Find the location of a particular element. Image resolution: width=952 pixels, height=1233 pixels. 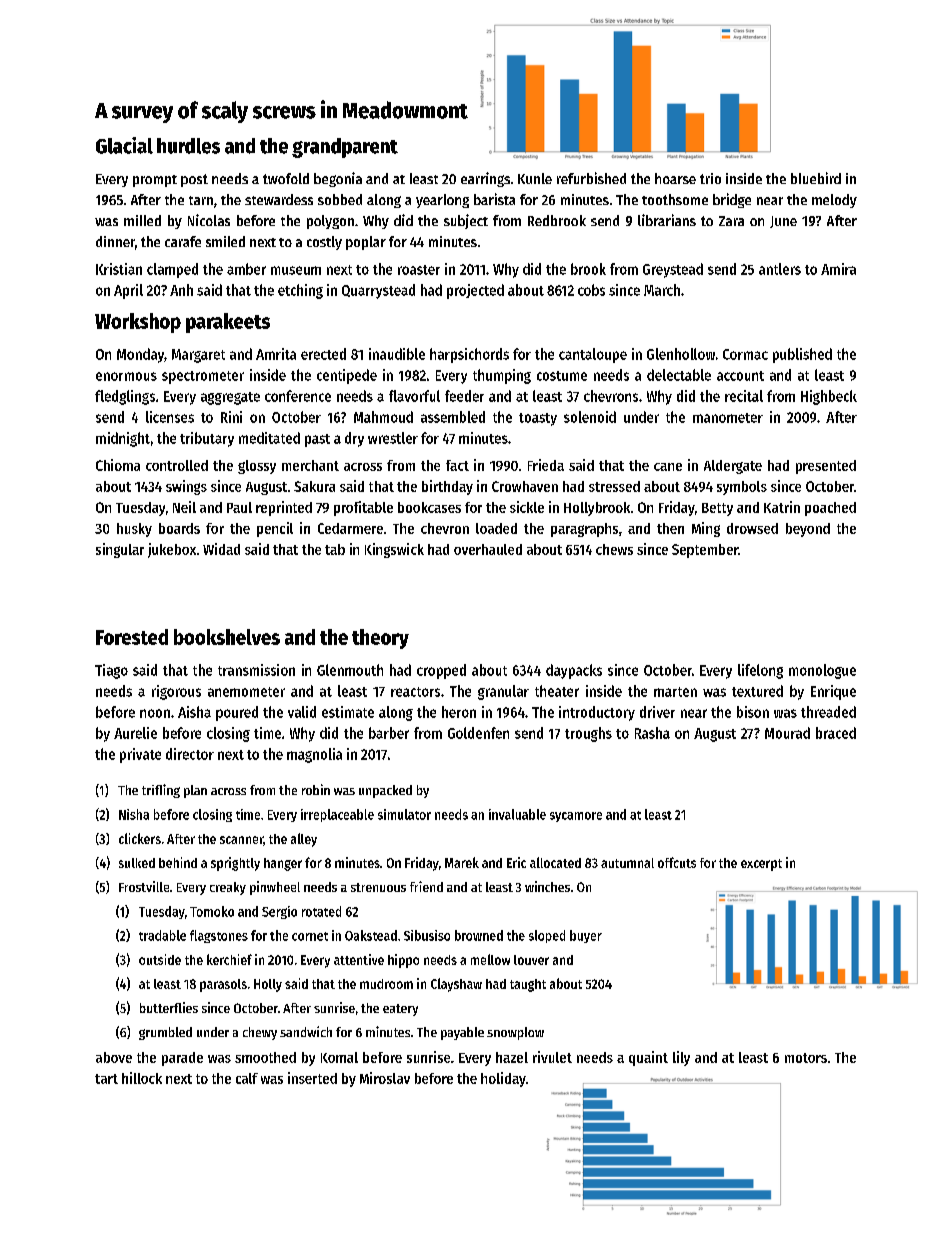

invaluable is located at coordinates (517, 814).
